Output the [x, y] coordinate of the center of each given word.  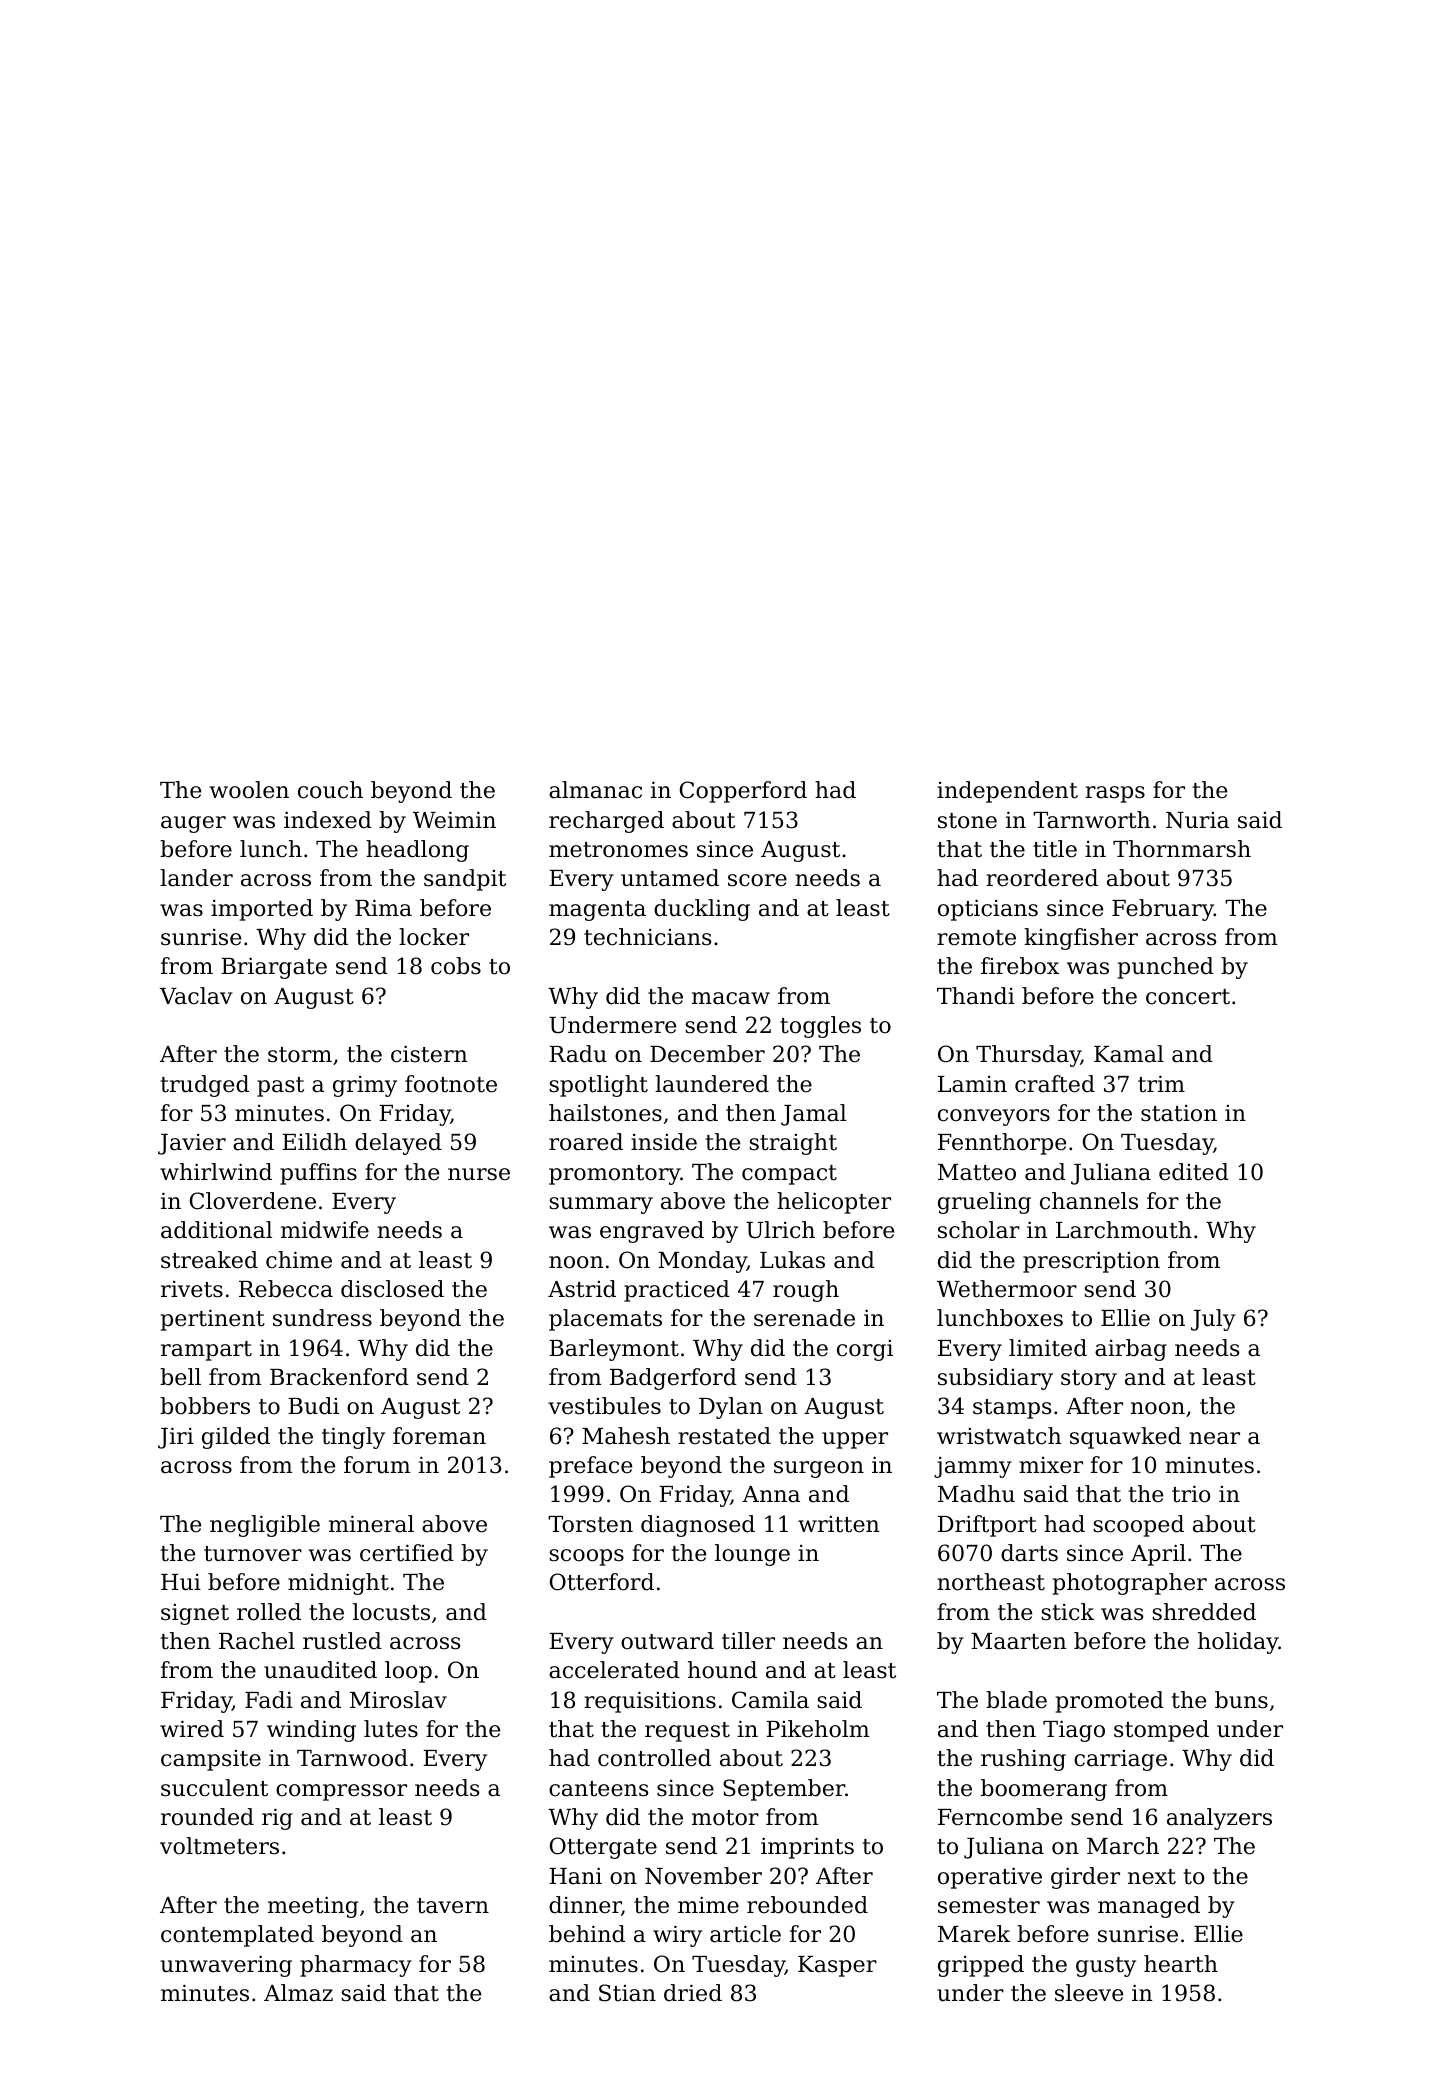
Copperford [743, 792]
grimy [365, 1086]
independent [1007, 792]
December [707, 1054]
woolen [249, 790]
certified [407, 1553]
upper [855, 1440]
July [1213, 1320]
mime [708, 1905]
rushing [1023, 1760]
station [1179, 1113]
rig [277, 1819]
